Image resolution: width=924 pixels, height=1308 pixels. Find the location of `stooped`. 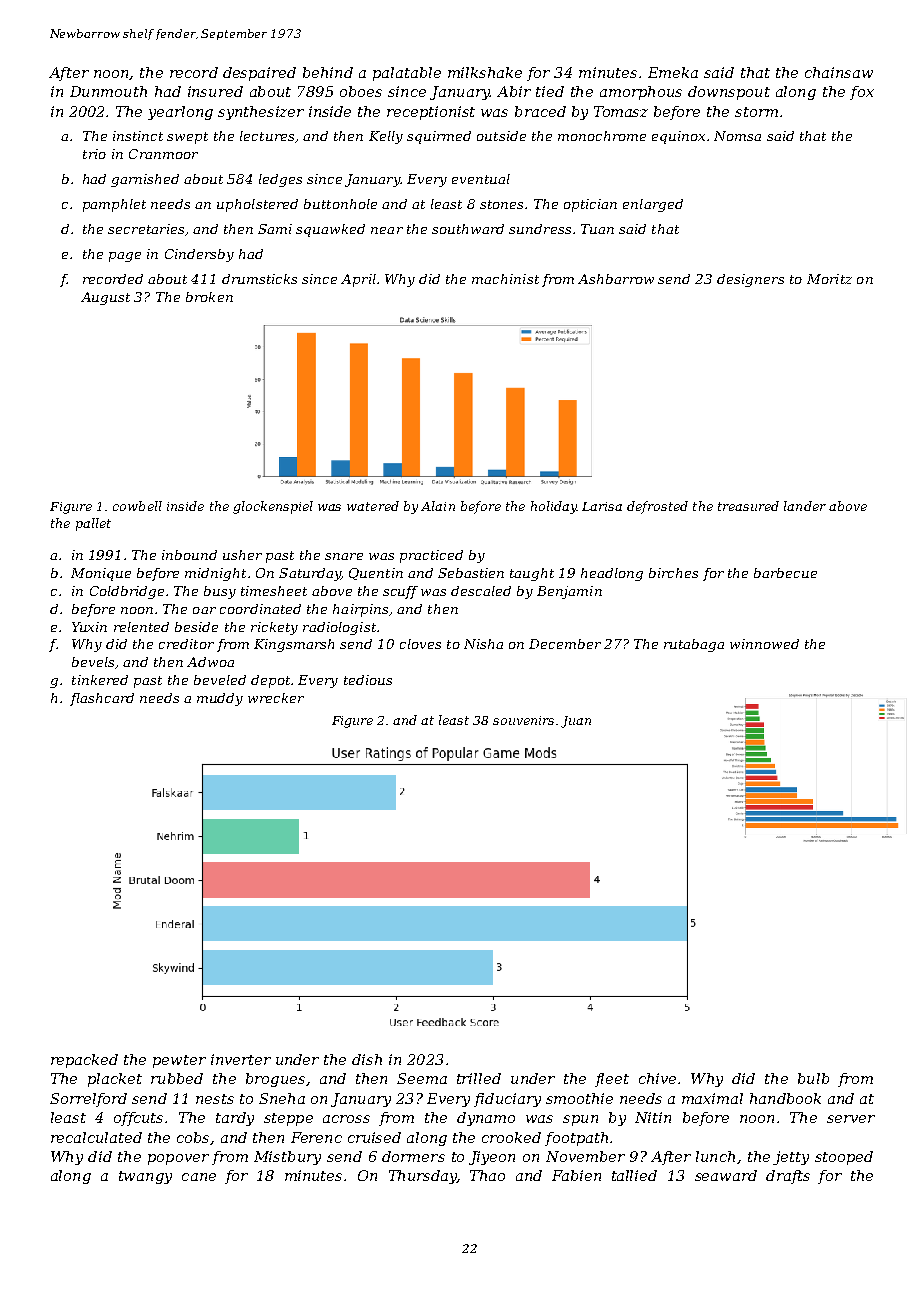

stooped is located at coordinates (844, 1158).
